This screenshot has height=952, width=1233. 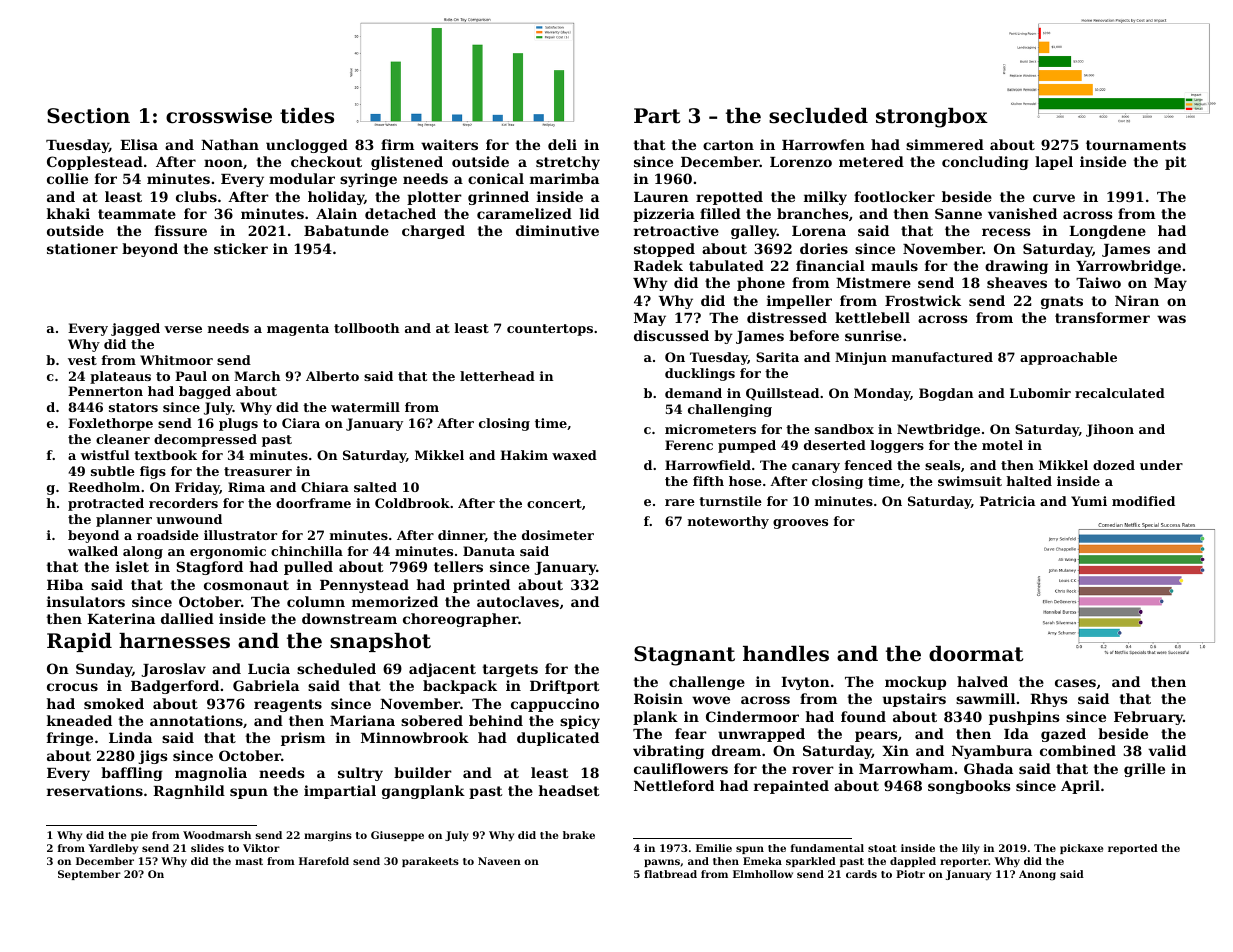 I want to click on grooves, so click(x=800, y=524).
